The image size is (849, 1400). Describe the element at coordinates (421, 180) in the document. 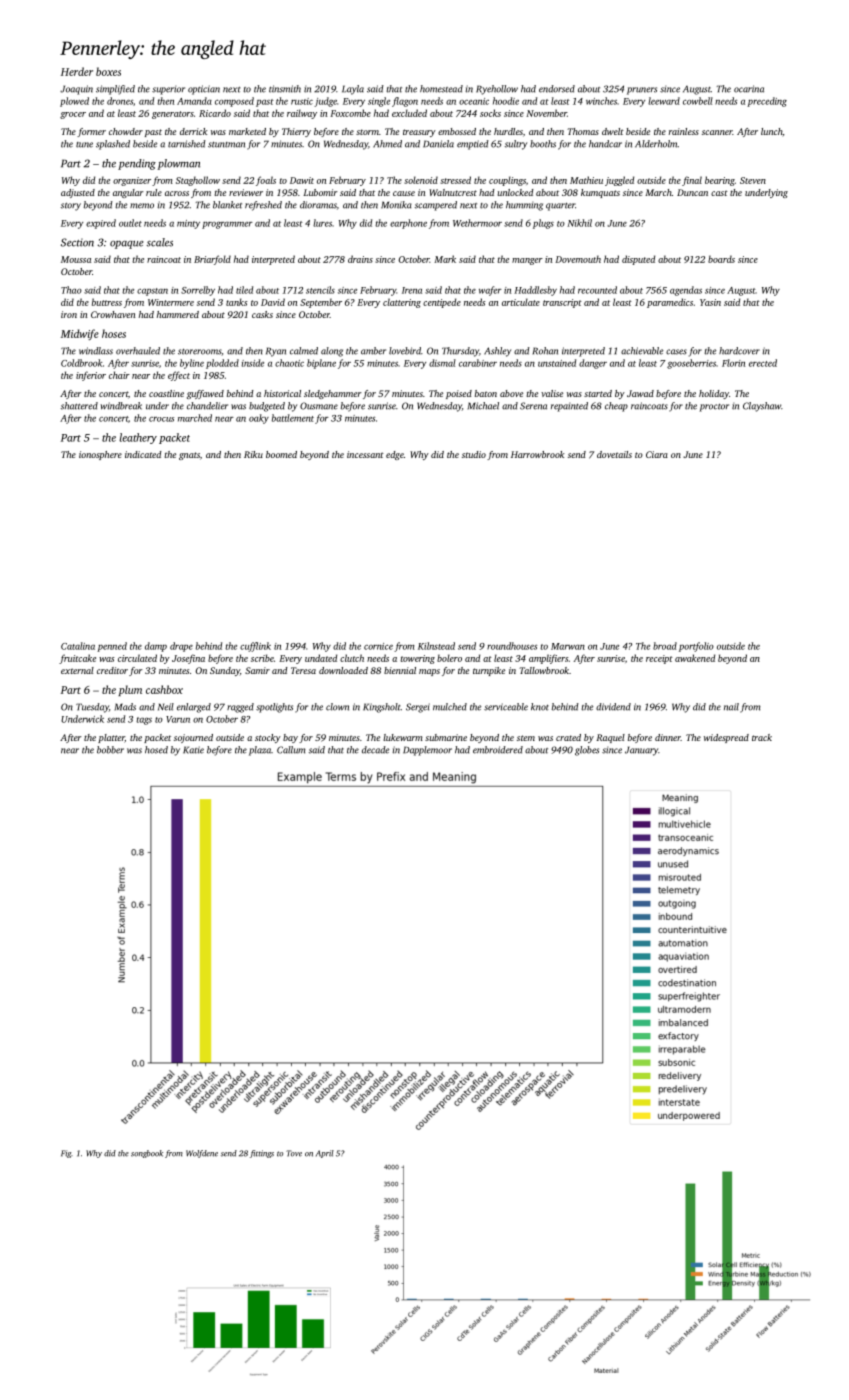

I see `solenoid` at that location.
